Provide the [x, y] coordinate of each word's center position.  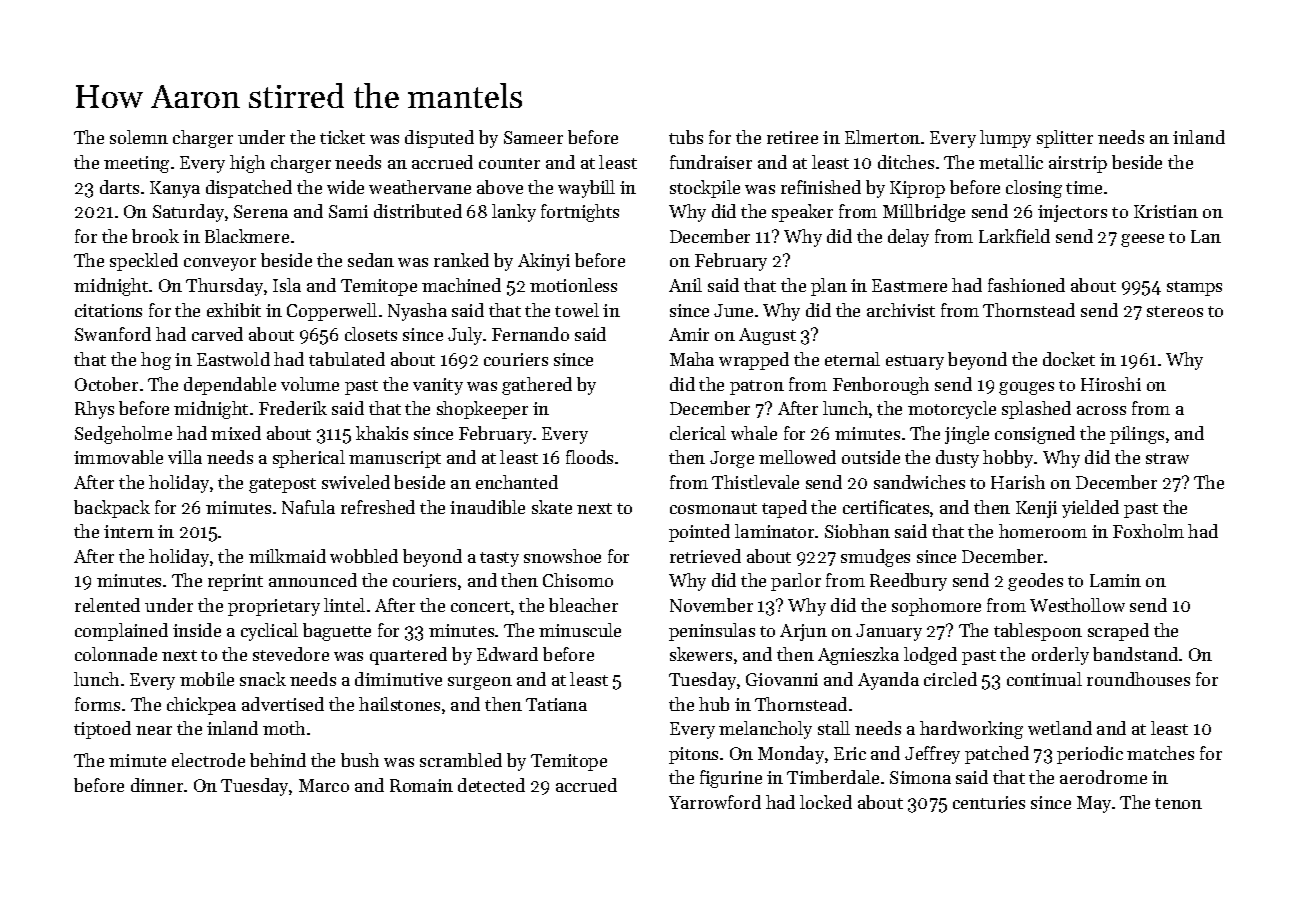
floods [589, 457]
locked [826, 802]
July [465, 336]
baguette [337, 632]
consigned [1035, 435]
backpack [112, 509]
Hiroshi [1111, 384]
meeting [136, 164]
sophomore [936, 607]
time [1084, 187]
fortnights [580, 213]
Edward [507, 654]
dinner [157, 785]
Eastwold [233, 359]
